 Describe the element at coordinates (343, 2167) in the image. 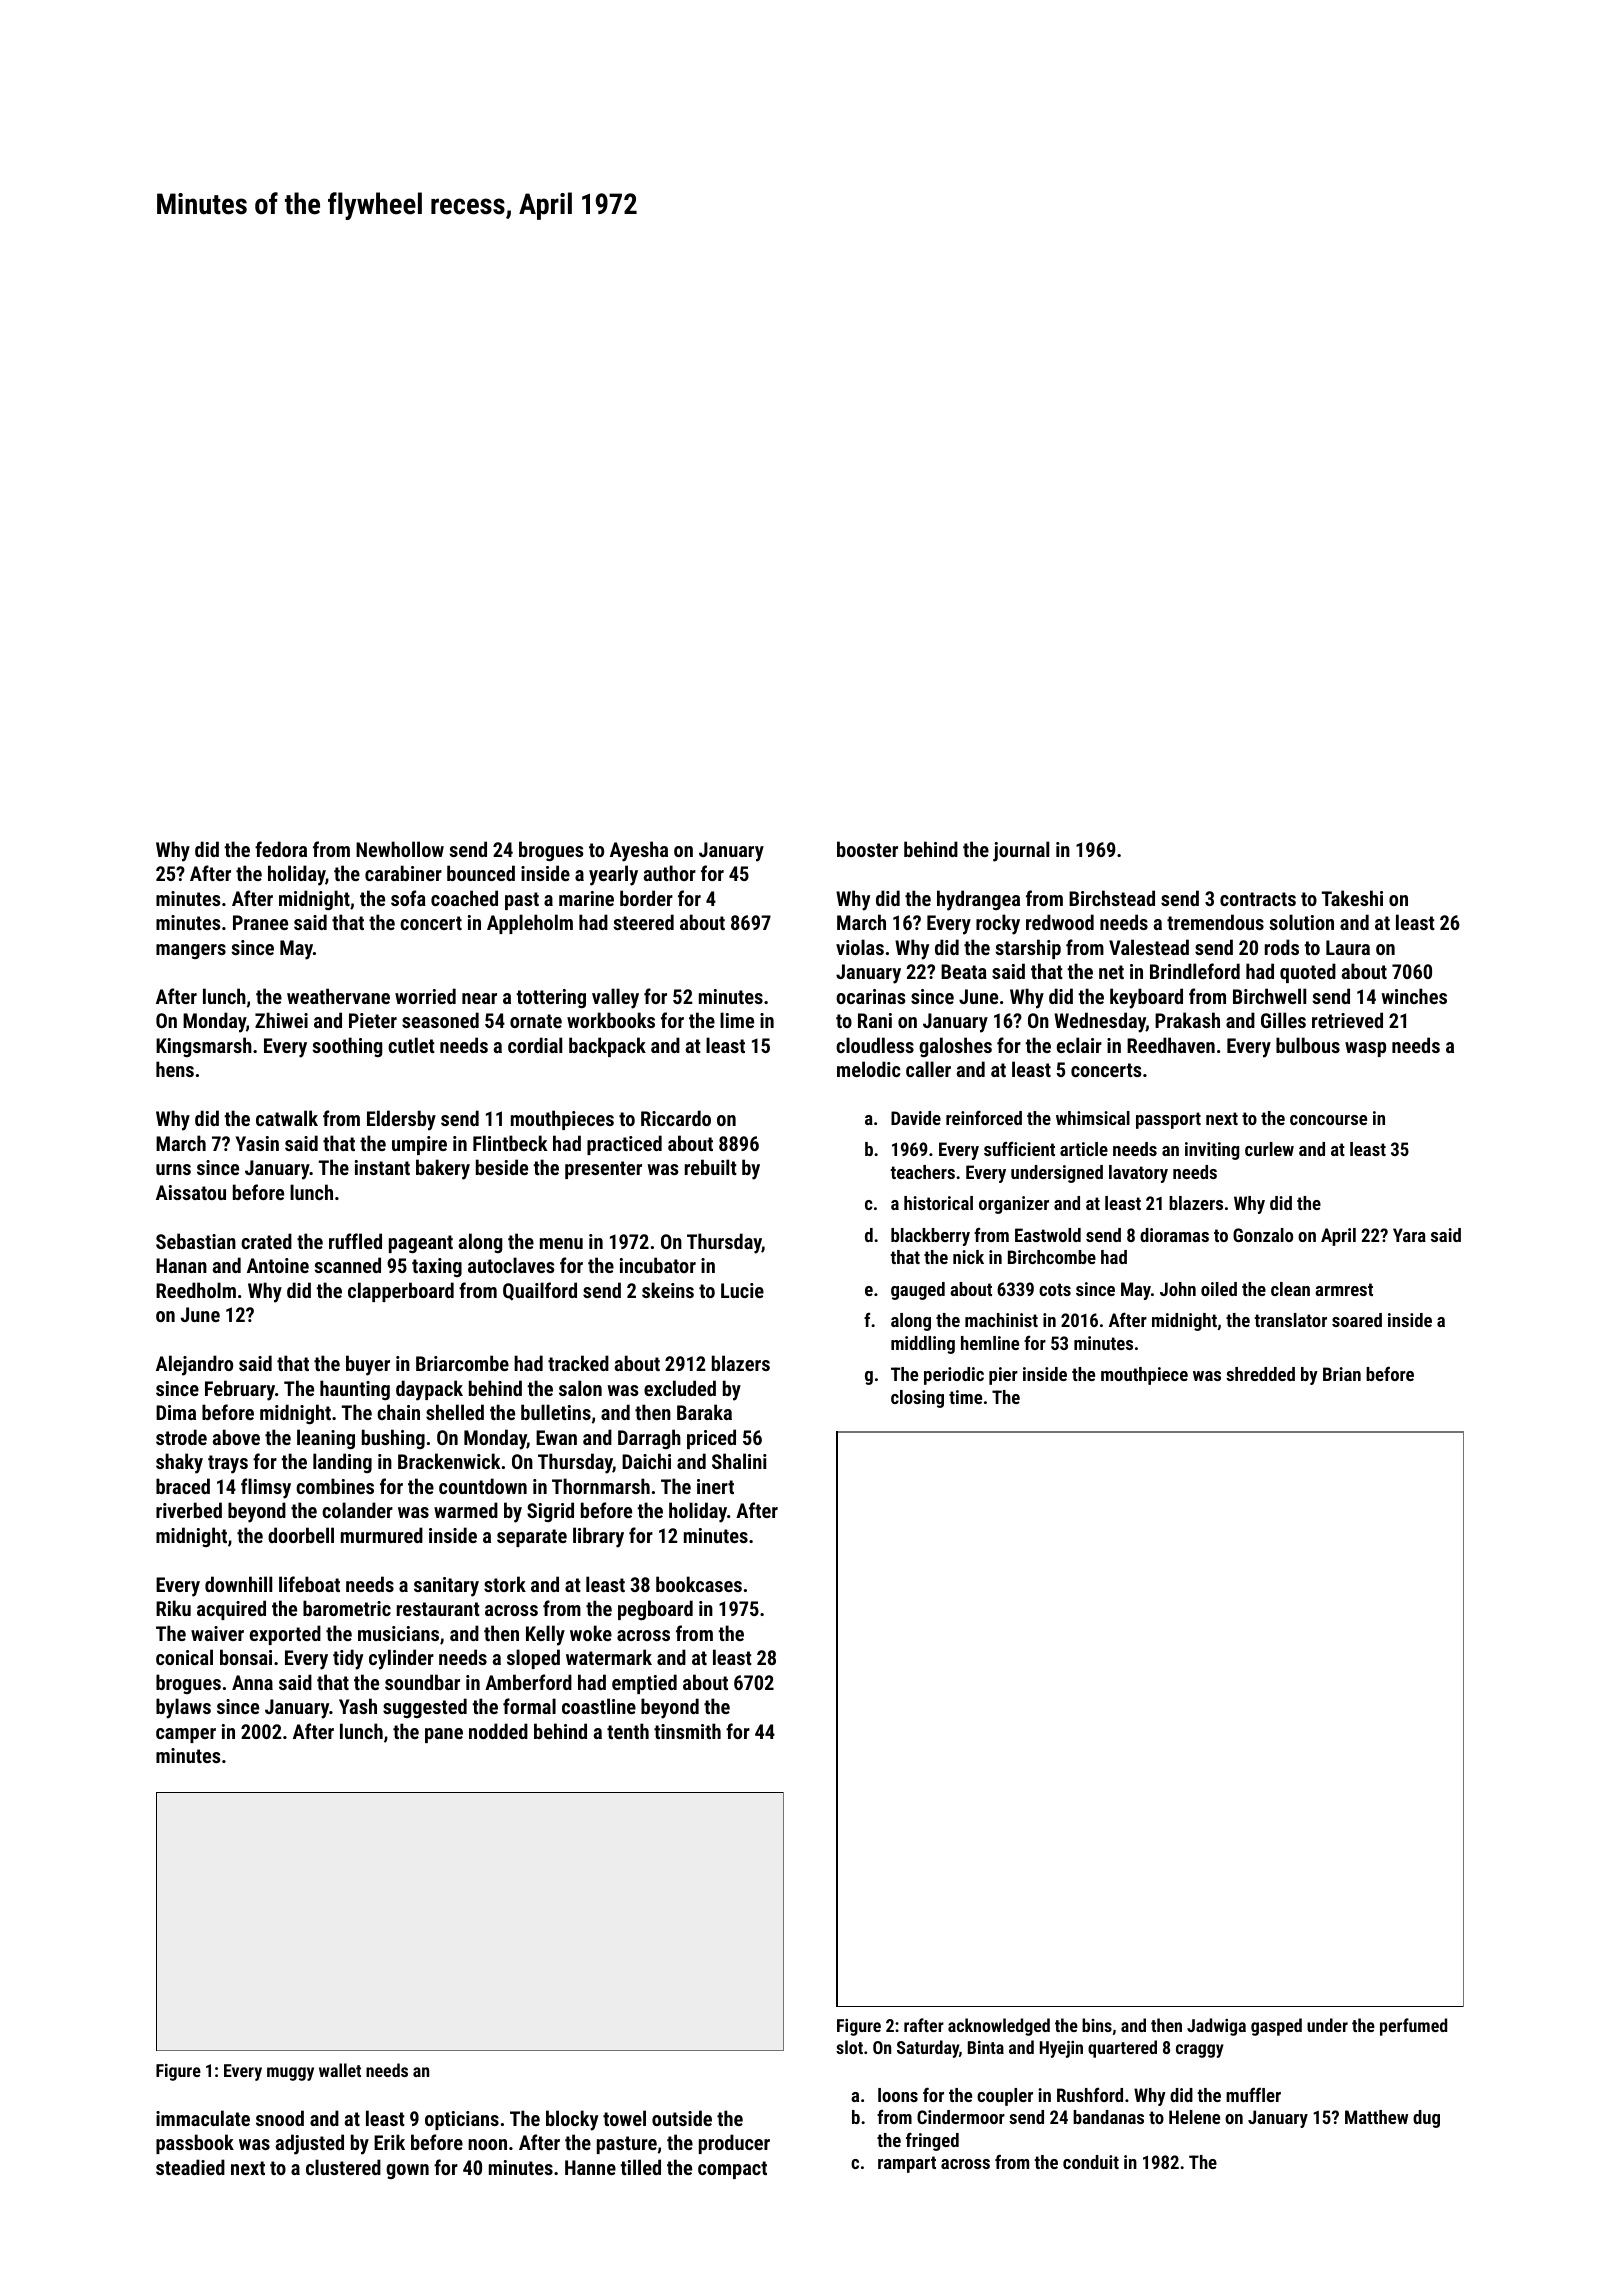

I see `clustered` at that location.
